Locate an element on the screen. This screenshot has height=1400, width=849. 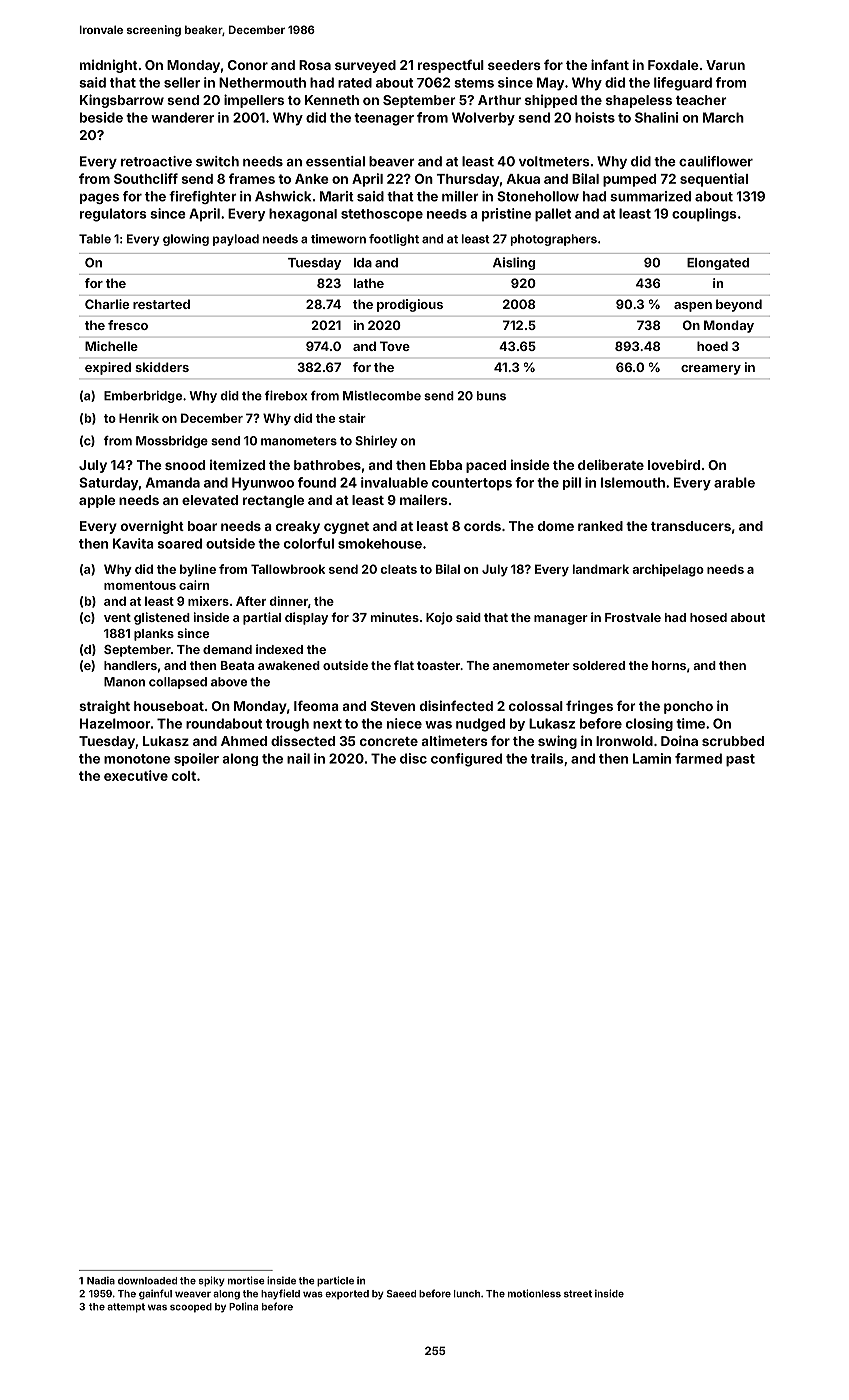
hosed is located at coordinates (708, 617).
